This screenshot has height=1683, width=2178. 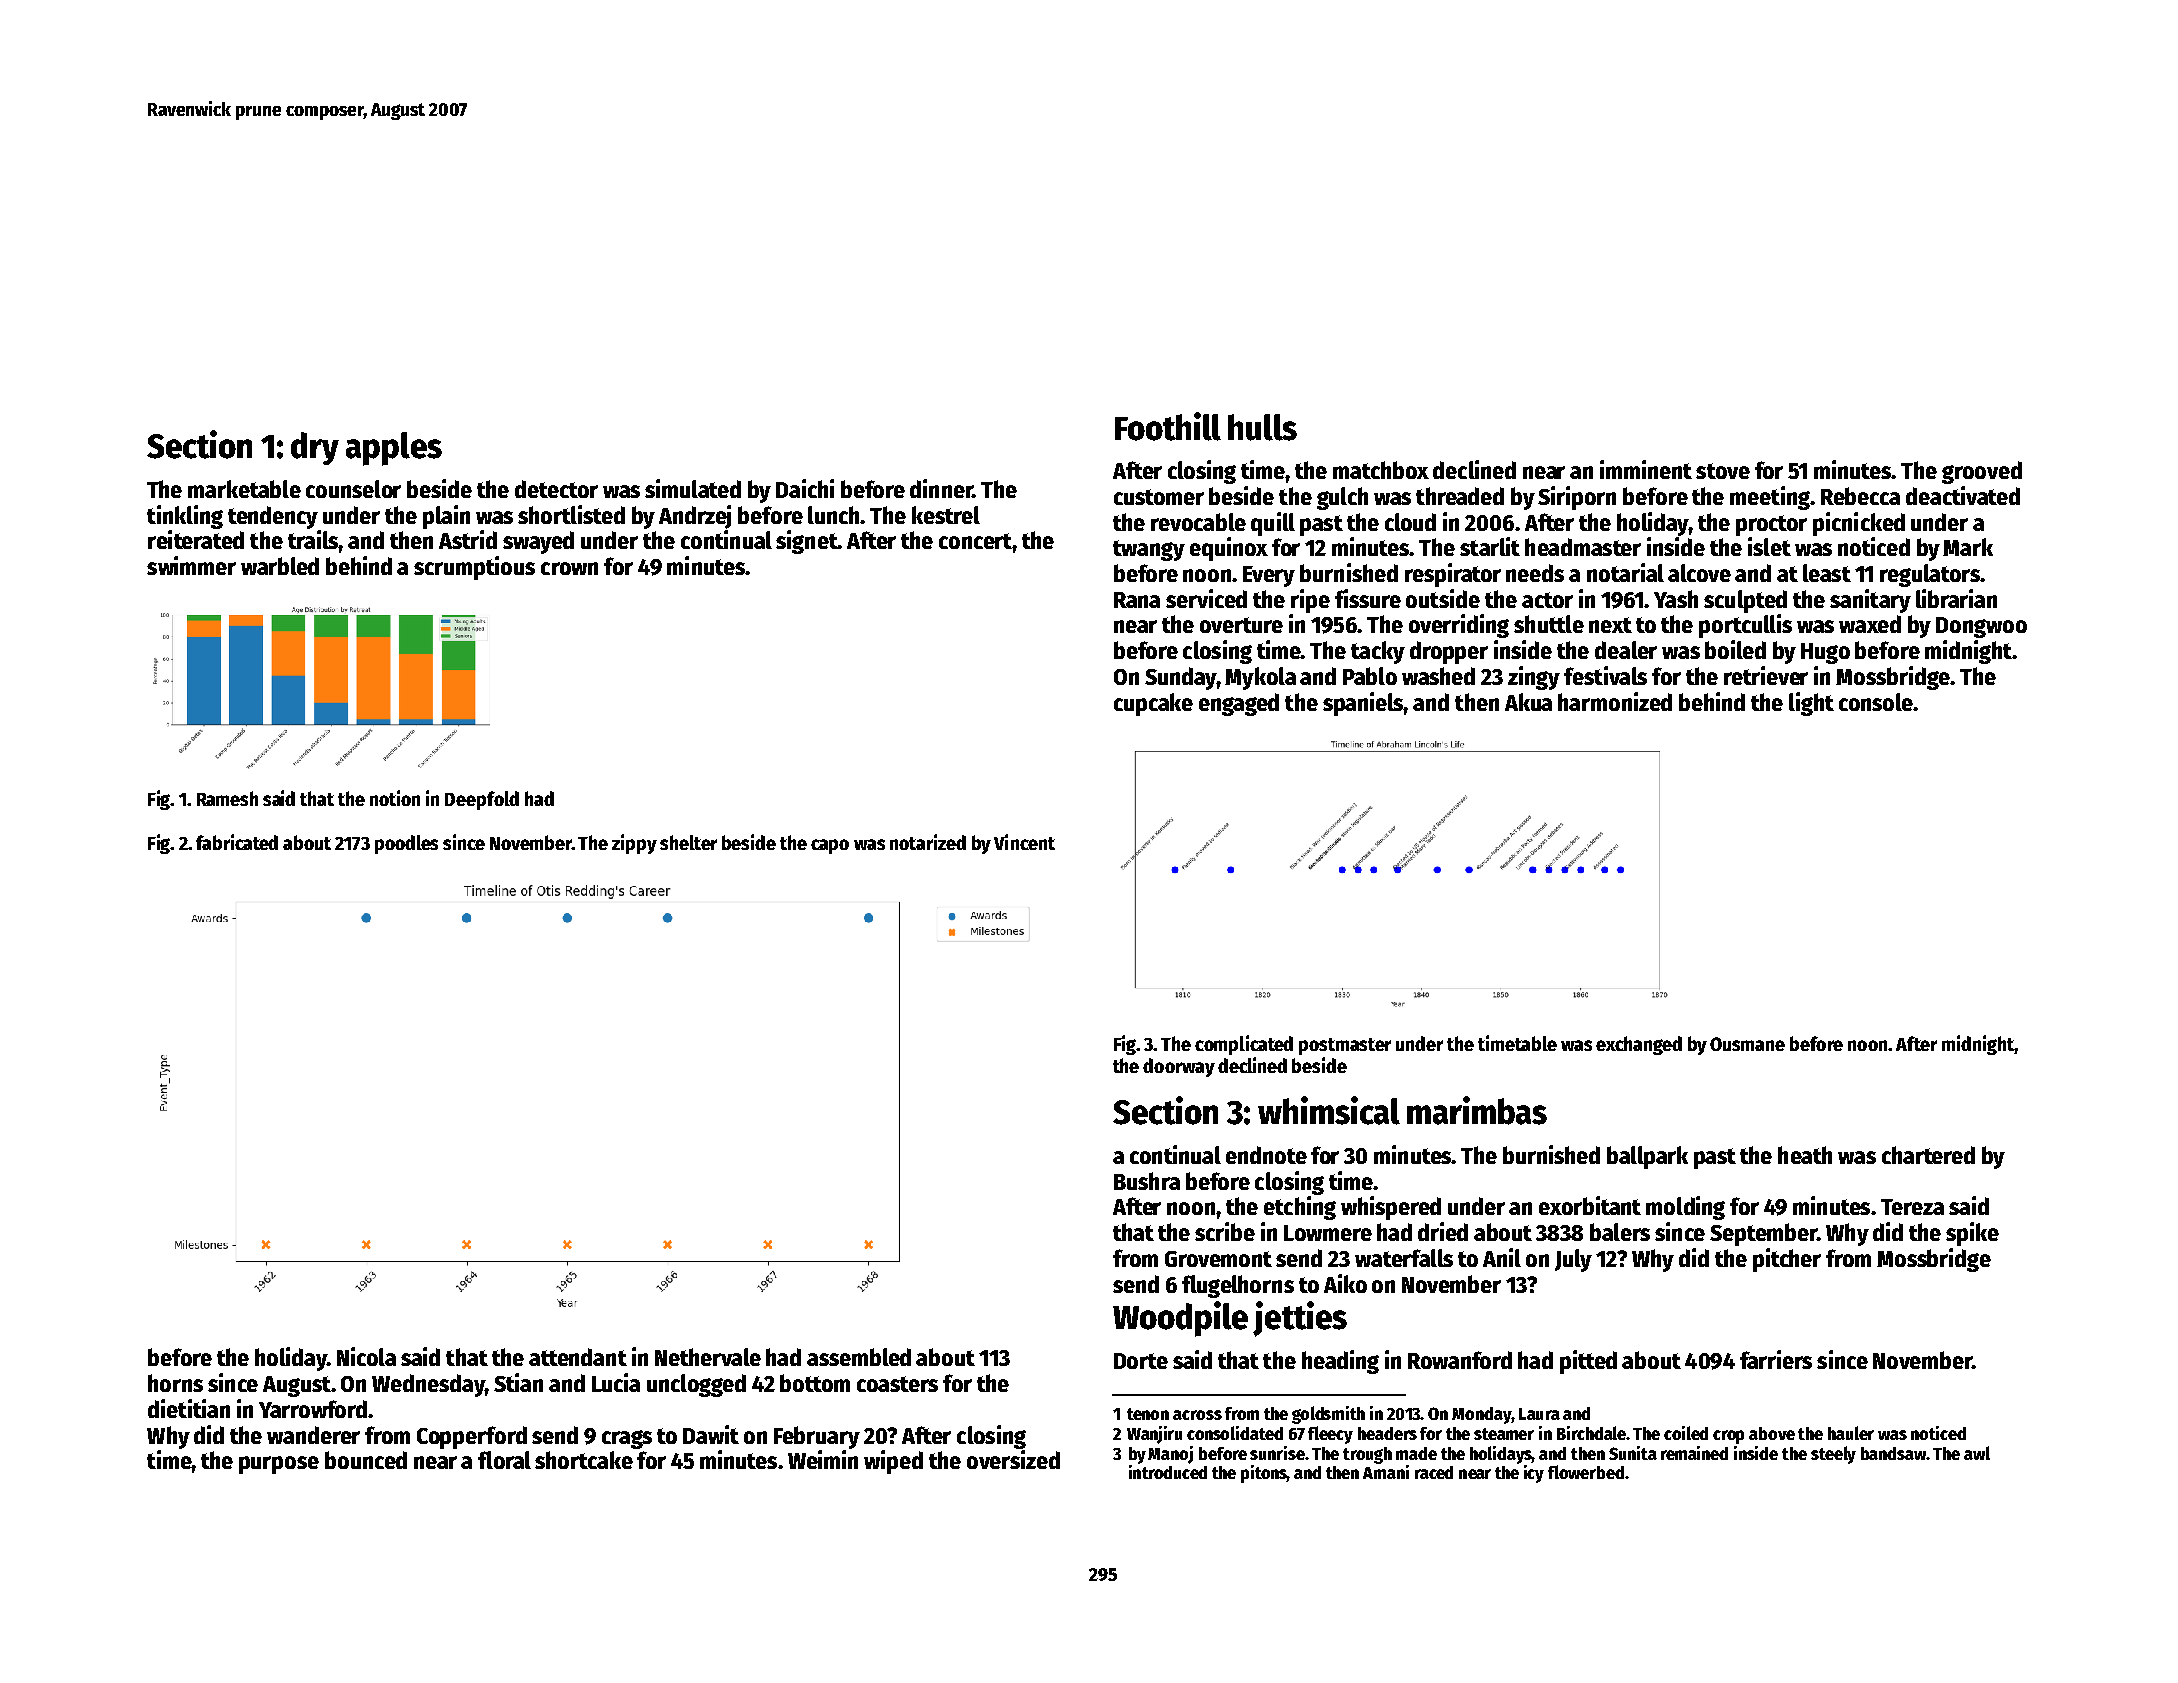 What do you see at coordinates (1024, 842) in the screenshot?
I see `Vincent` at bounding box center [1024, 842].
